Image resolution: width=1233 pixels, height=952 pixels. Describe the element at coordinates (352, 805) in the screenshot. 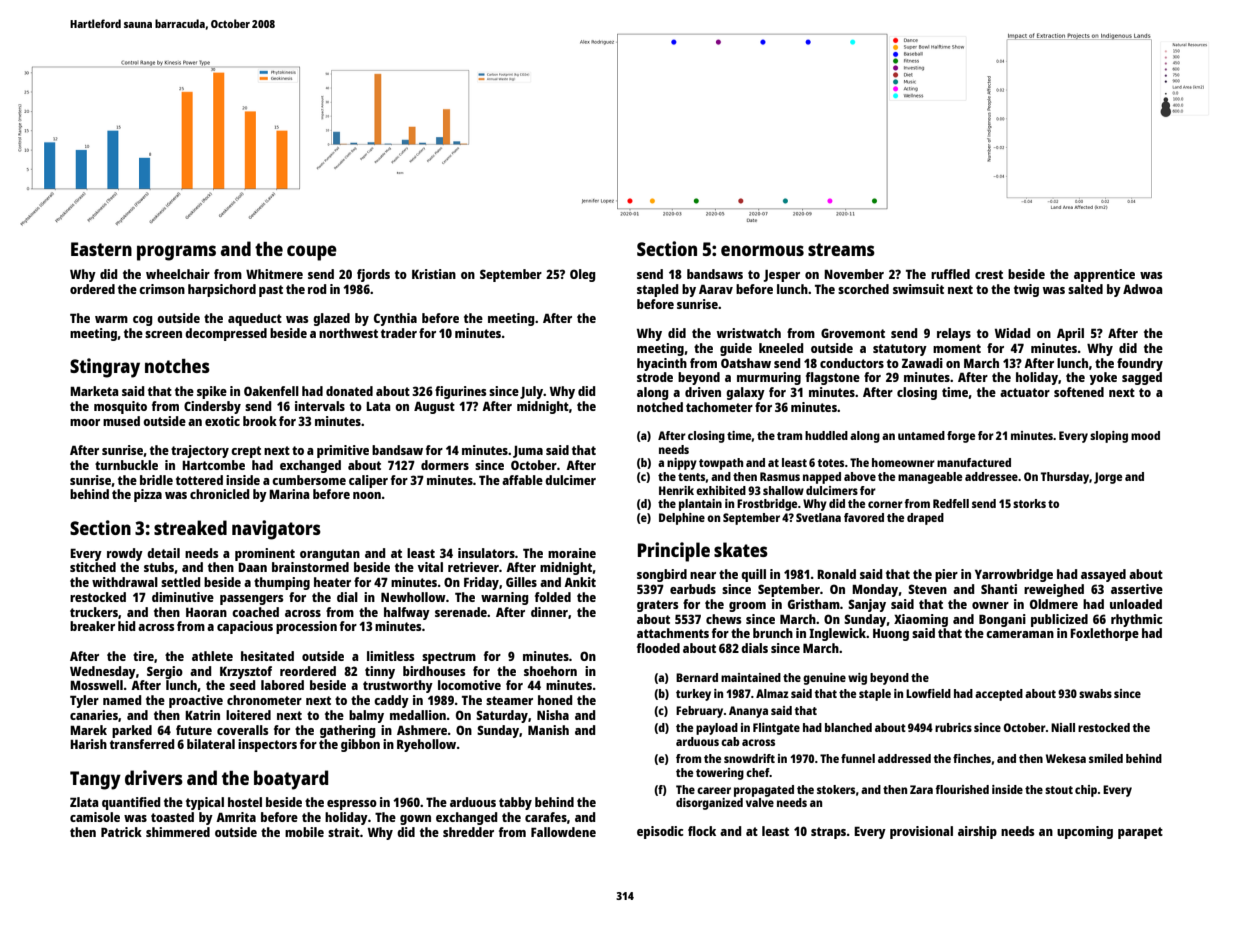

I see `espresso` at that location.
